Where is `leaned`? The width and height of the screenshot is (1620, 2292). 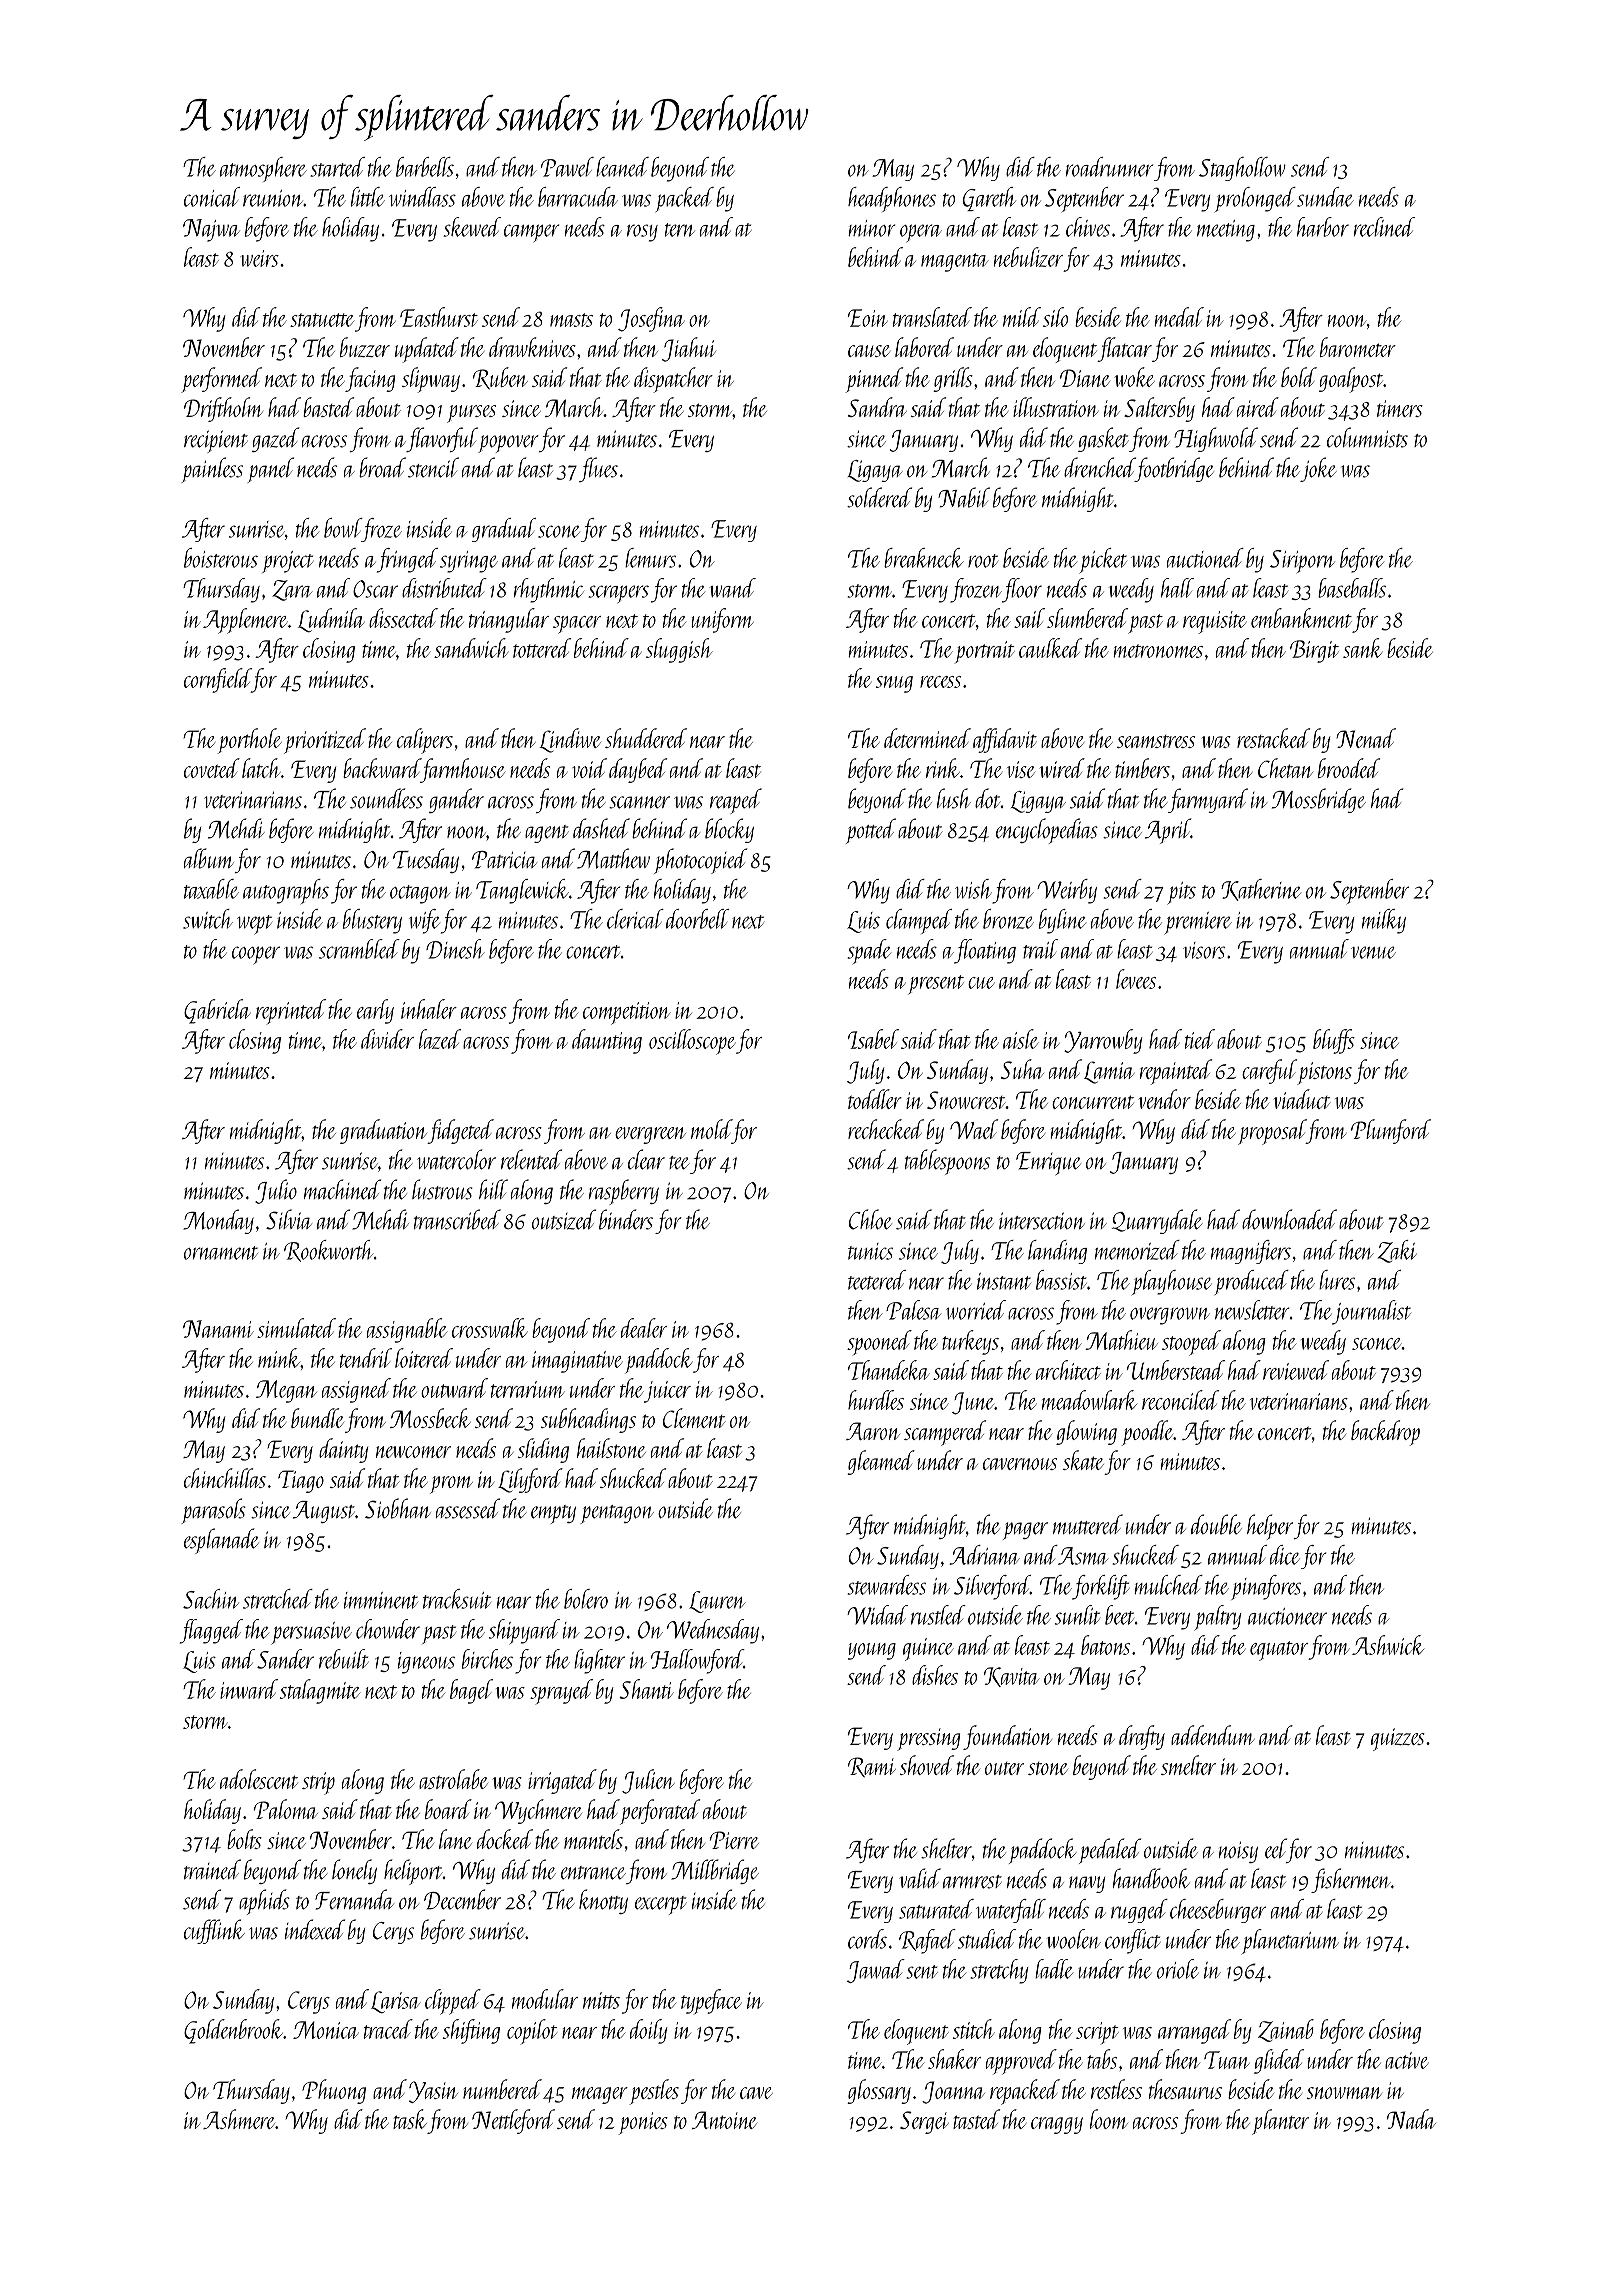 leaned is located at coordinates (622, 167).
